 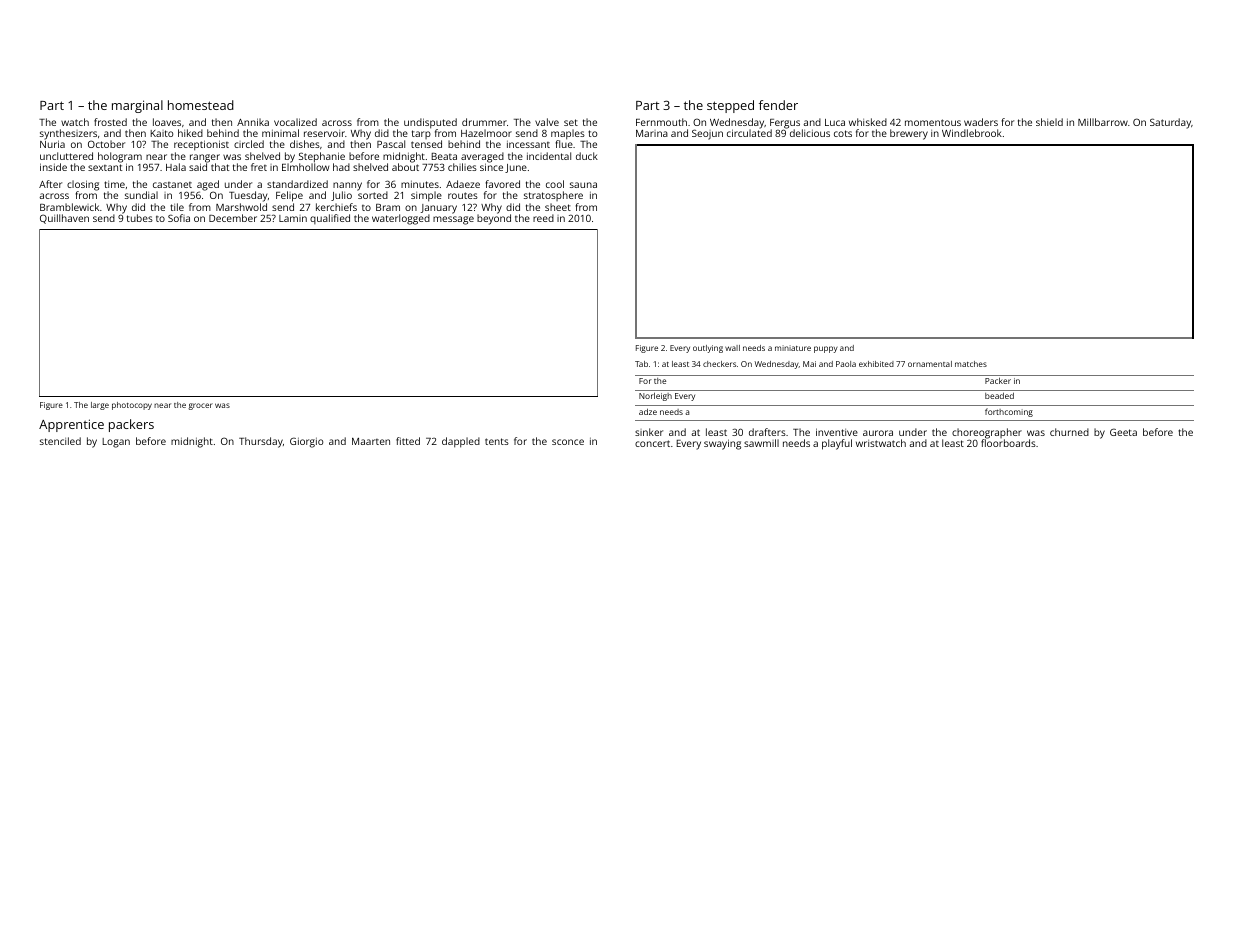 What do you see at coordinates (116, 443) in the document?
I see `Logan` at bounding box center [116, 443].
